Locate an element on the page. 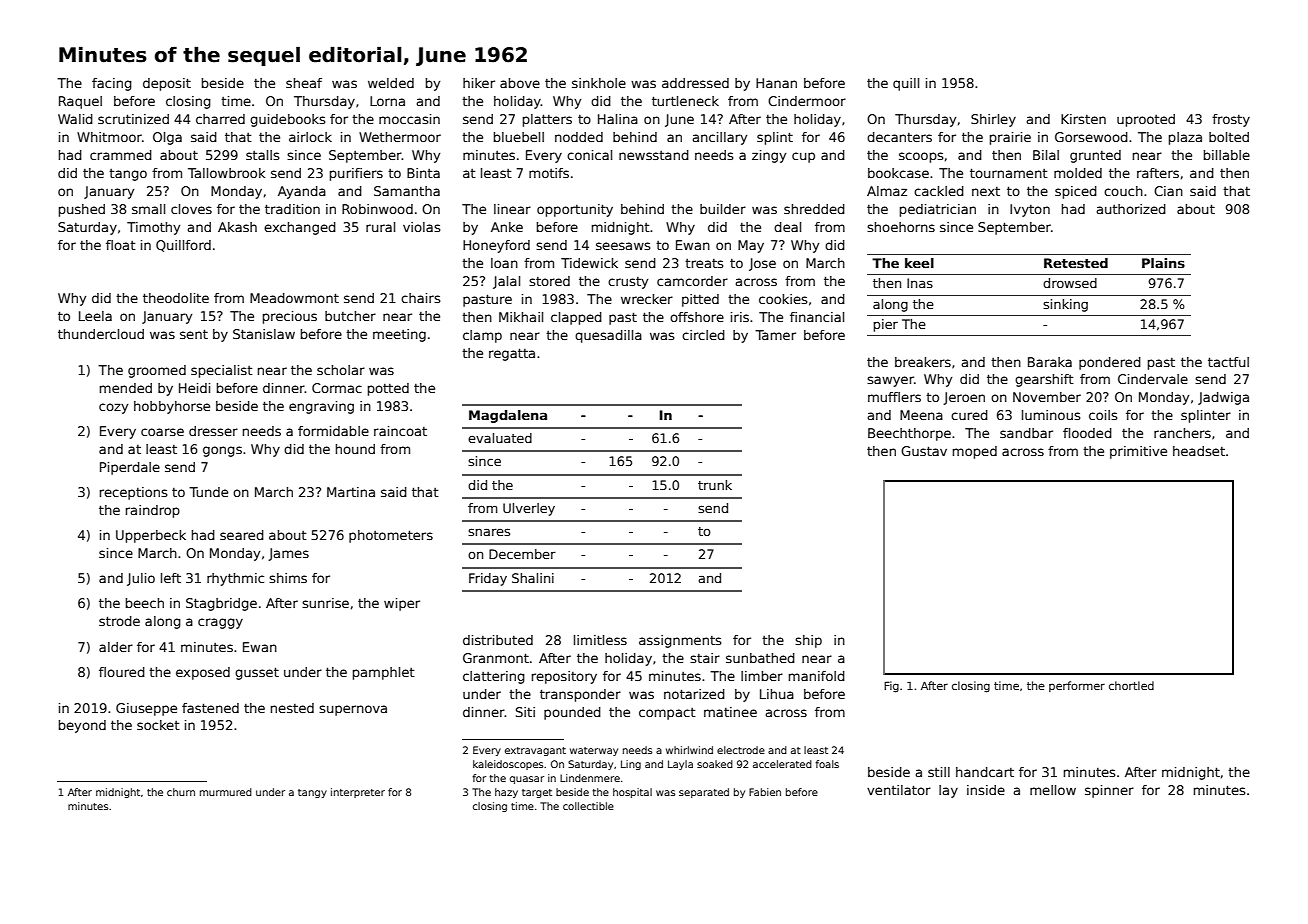  precious is located at coordinates (290, 317).
